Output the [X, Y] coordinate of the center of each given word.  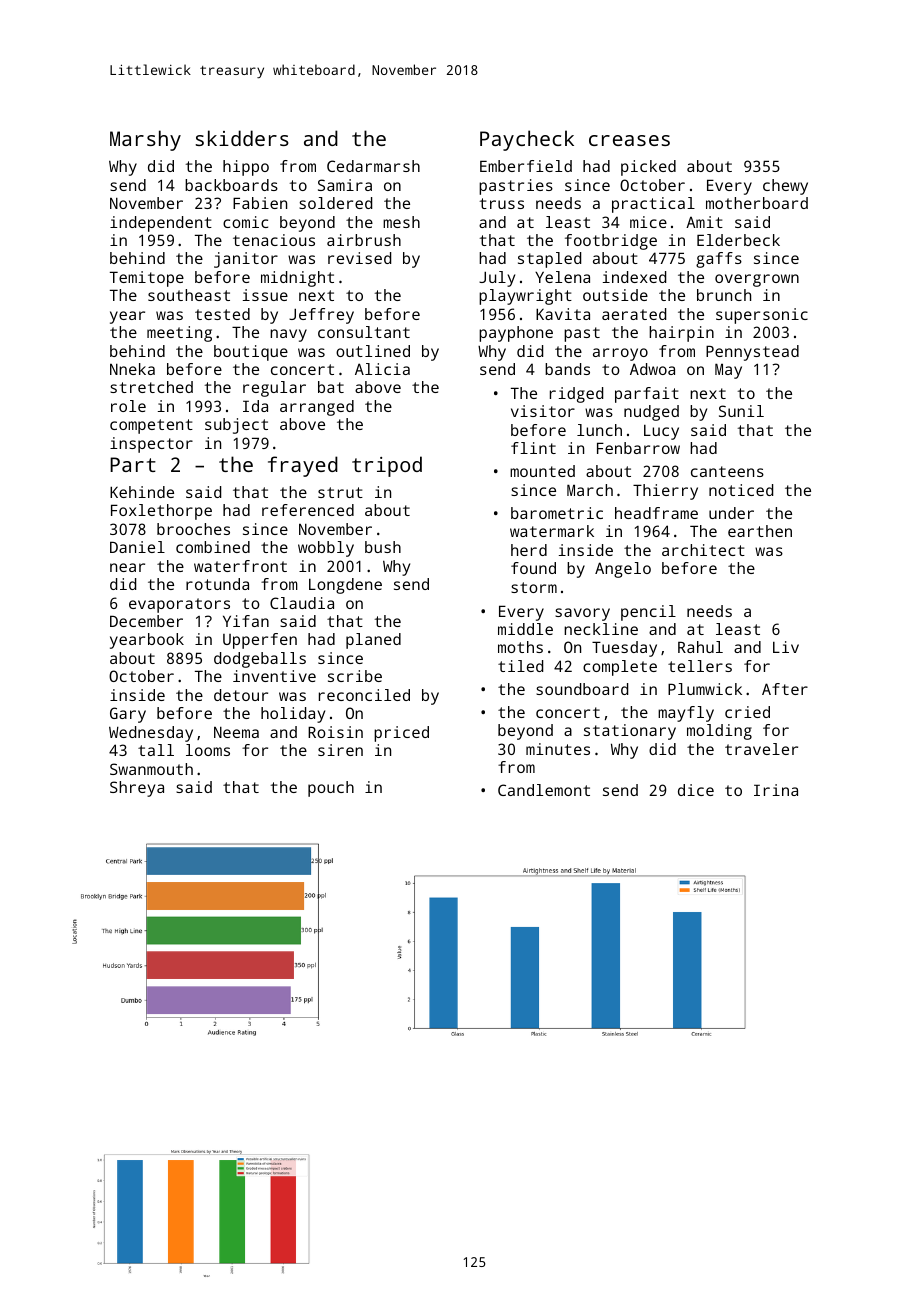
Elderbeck [738, 240]
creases [629, 140]
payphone [516, 334]
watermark [552, 531]
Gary [128, 715]
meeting [179, 334]
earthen [760, 531]
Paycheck [527, 140]
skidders [242, 138]
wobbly [326, 549]
